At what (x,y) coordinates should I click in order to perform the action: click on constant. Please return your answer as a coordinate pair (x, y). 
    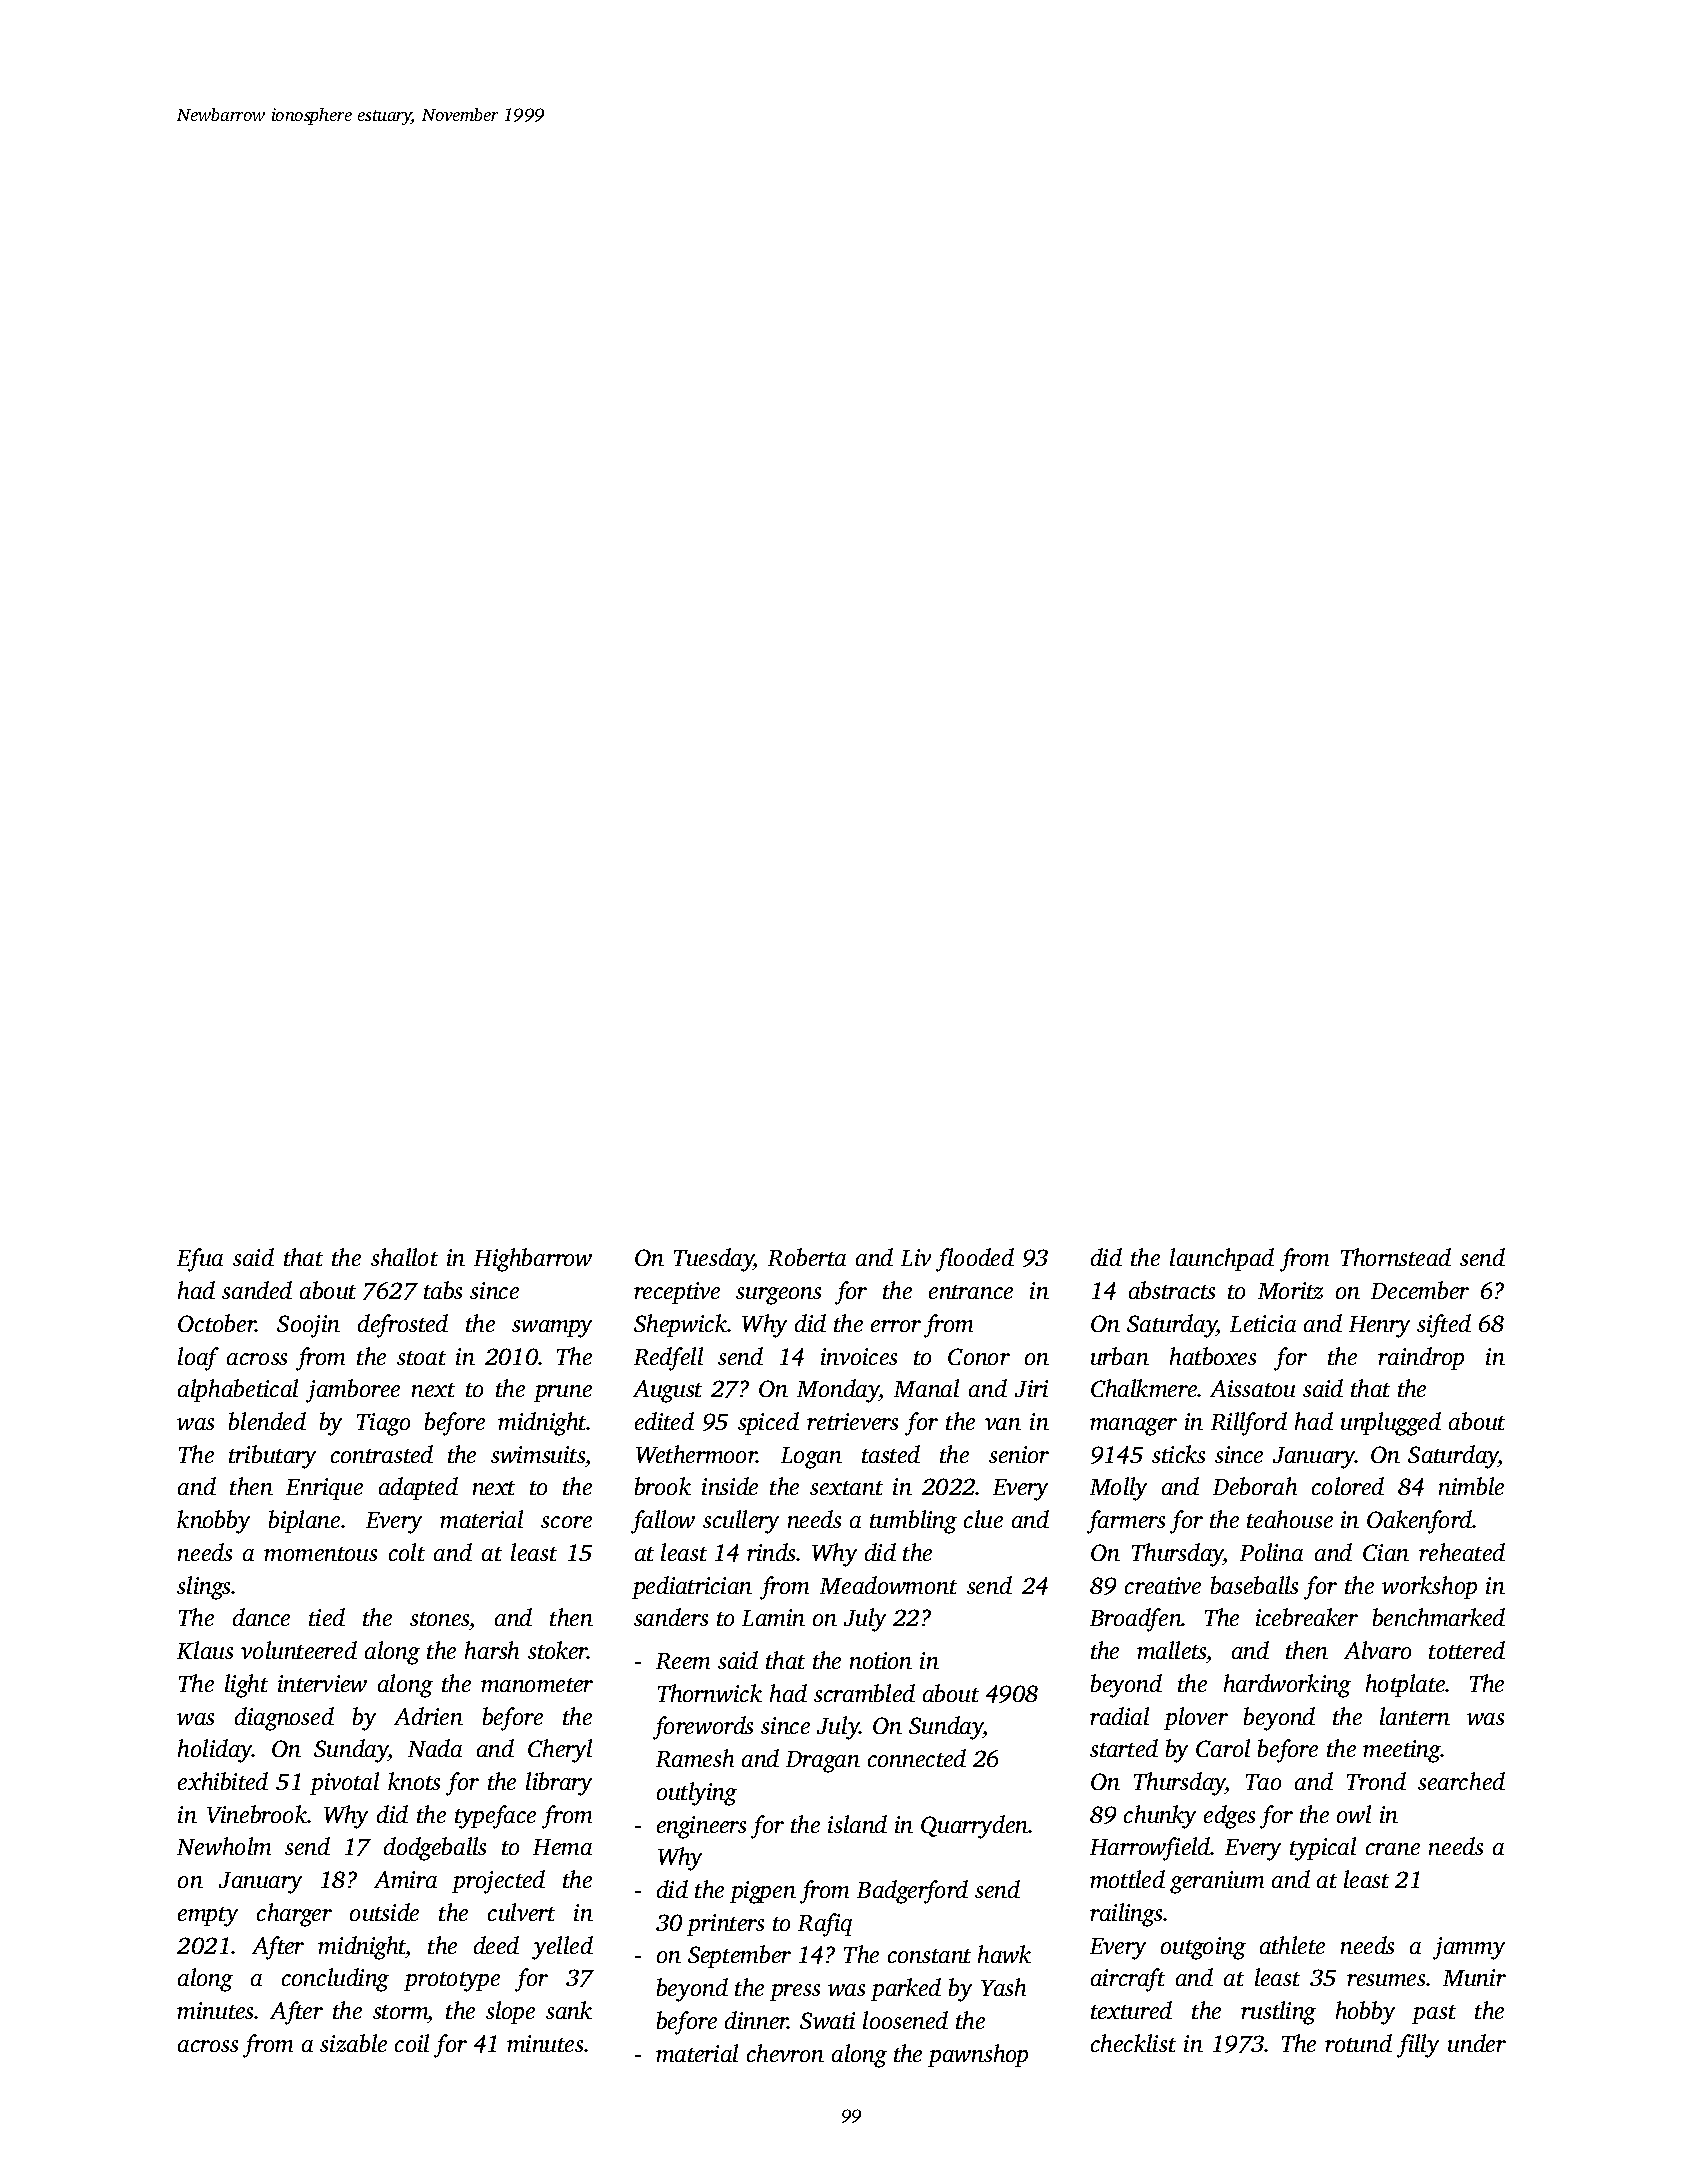
    Looking at the image, I should click on (929, 1956).
